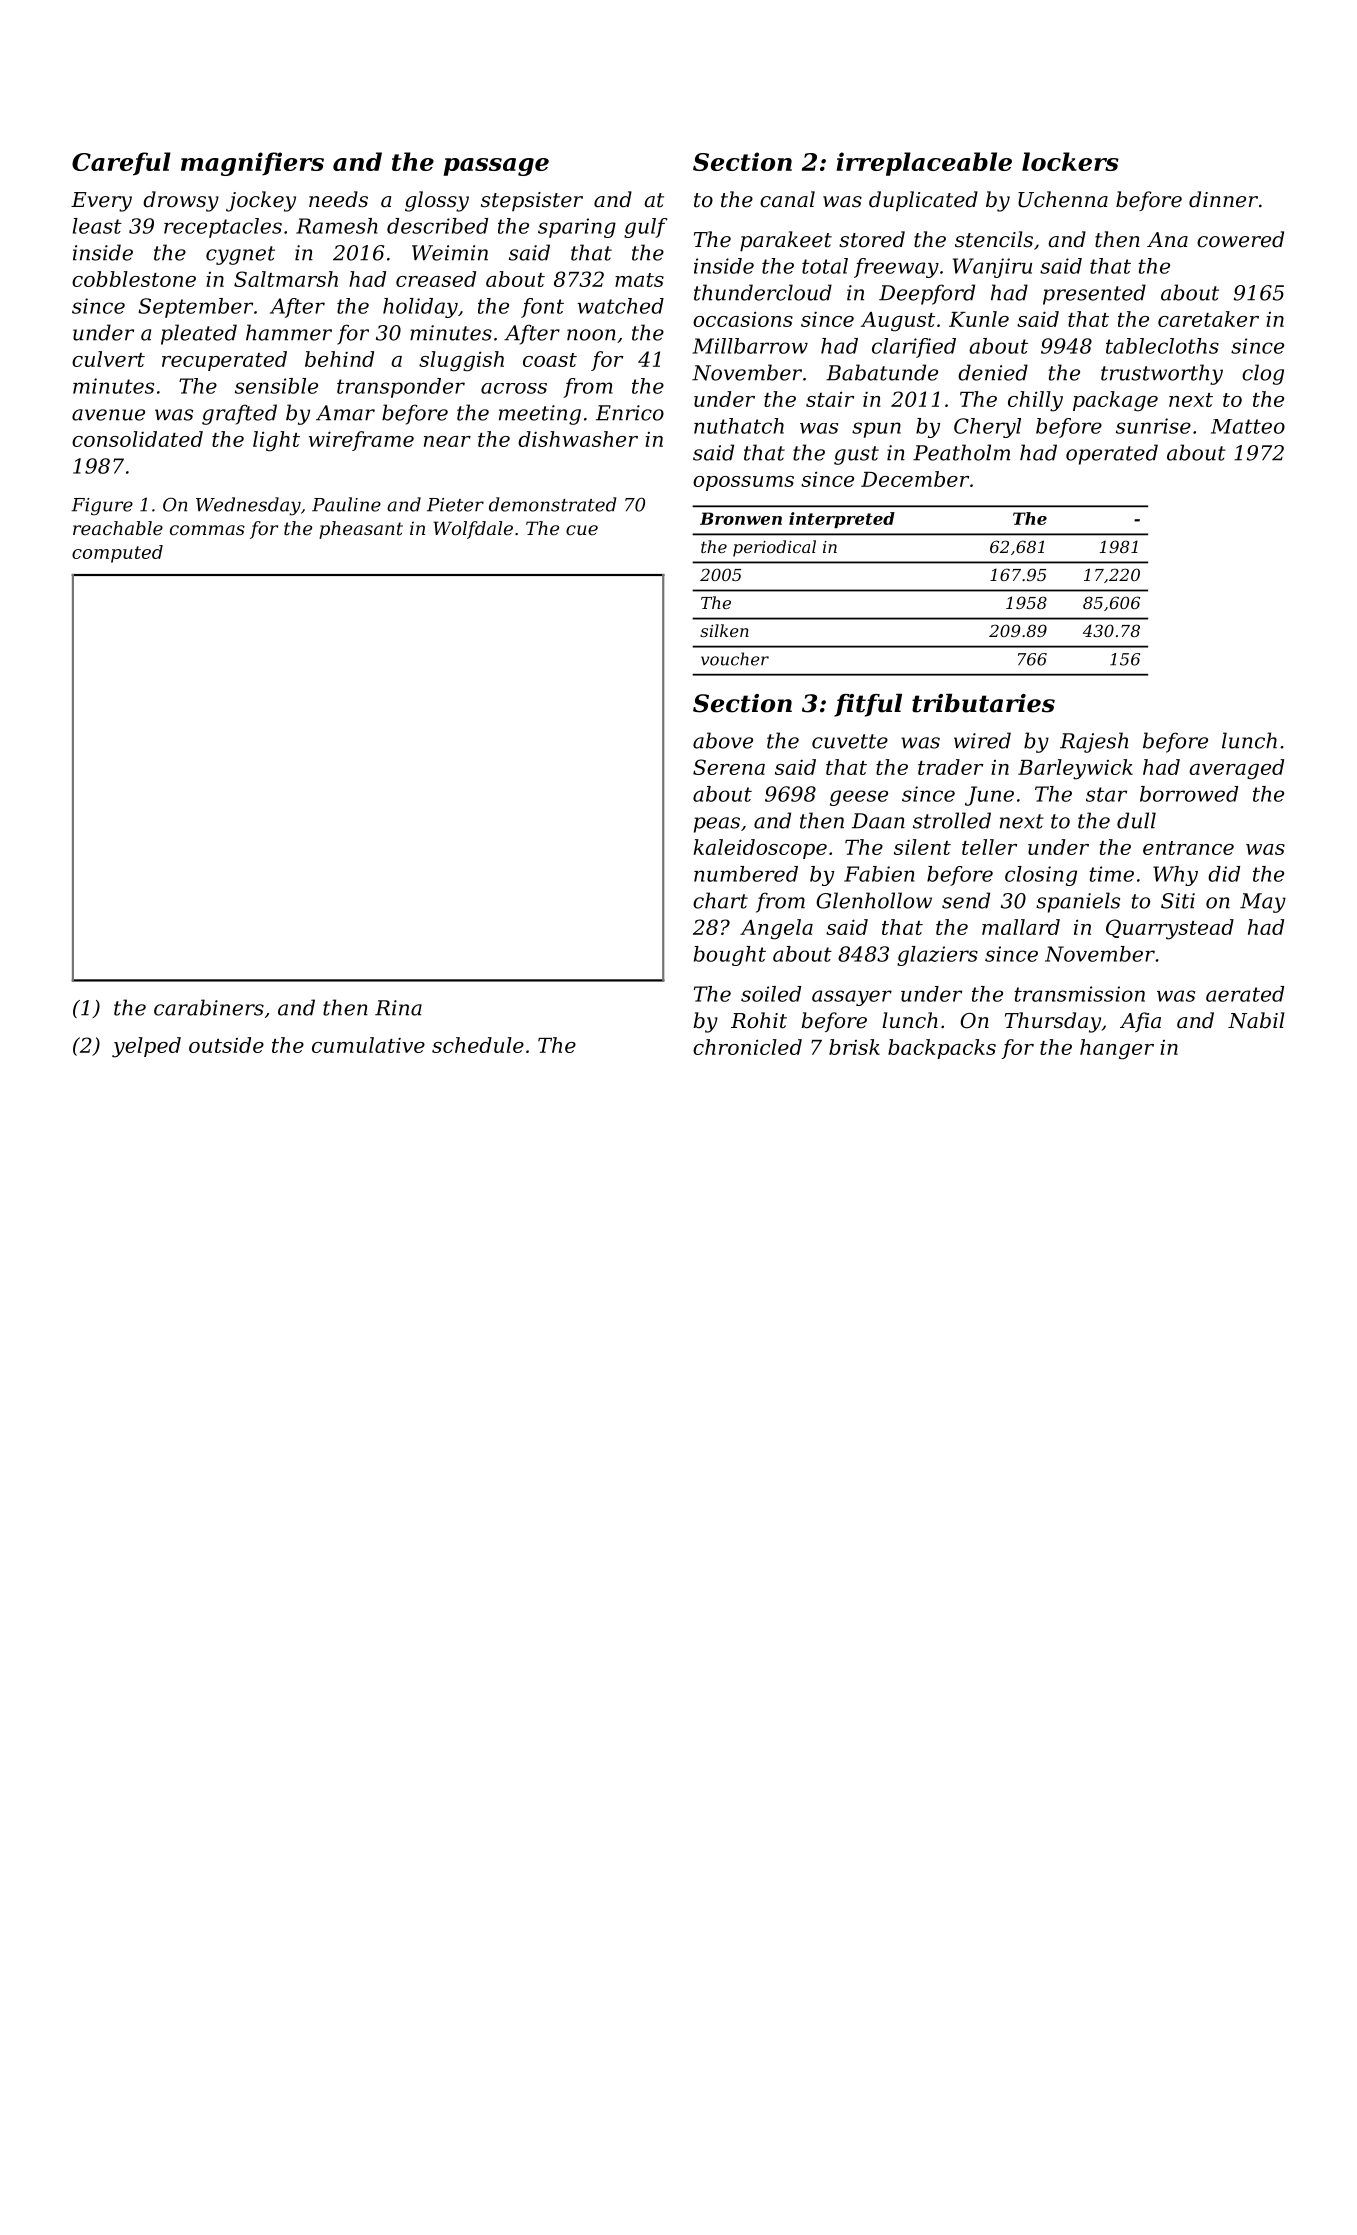 This screenshot has height=2235, width=1357. I want to click on culvert, so click(108, 359).
